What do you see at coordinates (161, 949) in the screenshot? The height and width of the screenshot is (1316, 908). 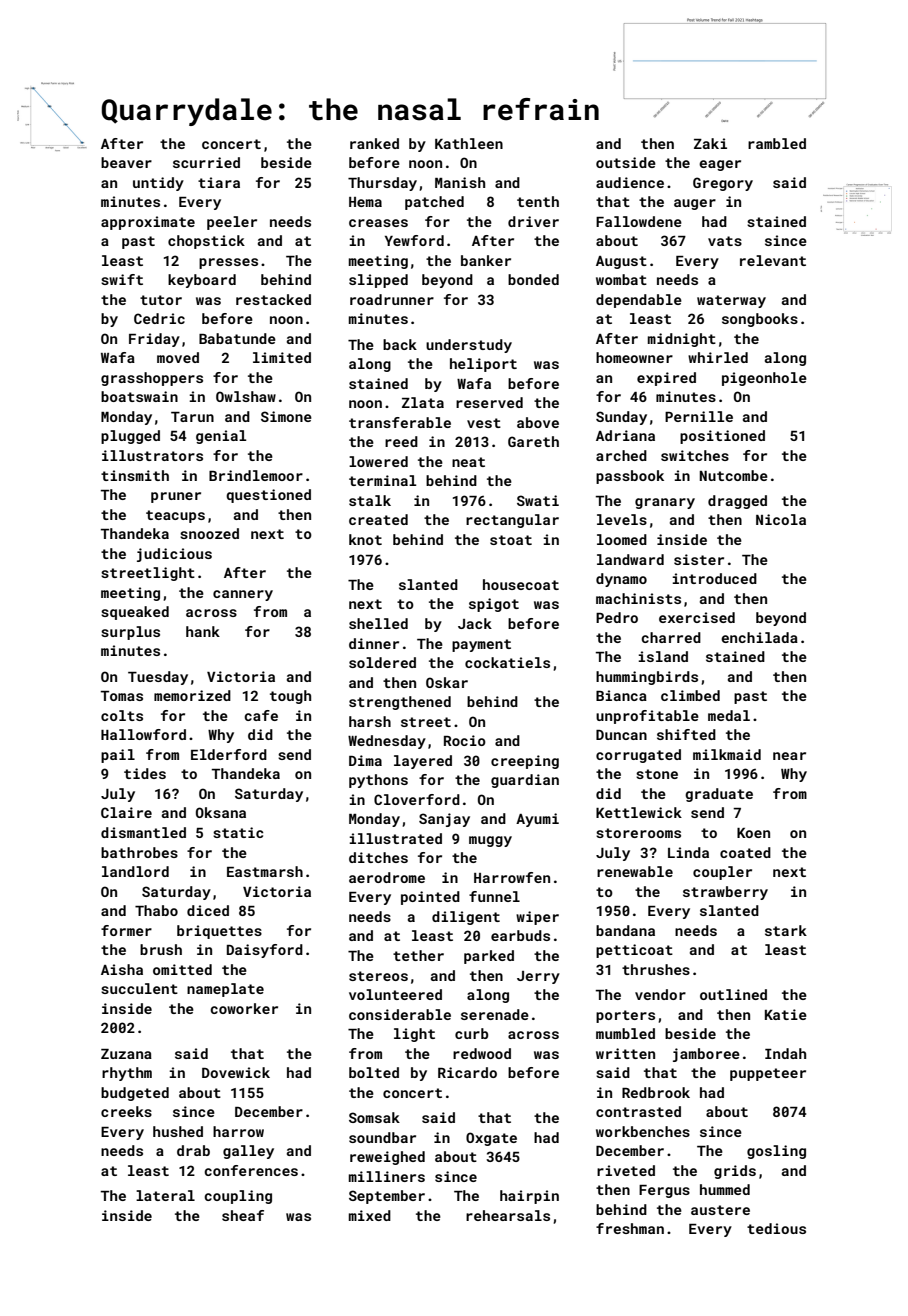 I see `brush` at bounding box center [161, 949].
